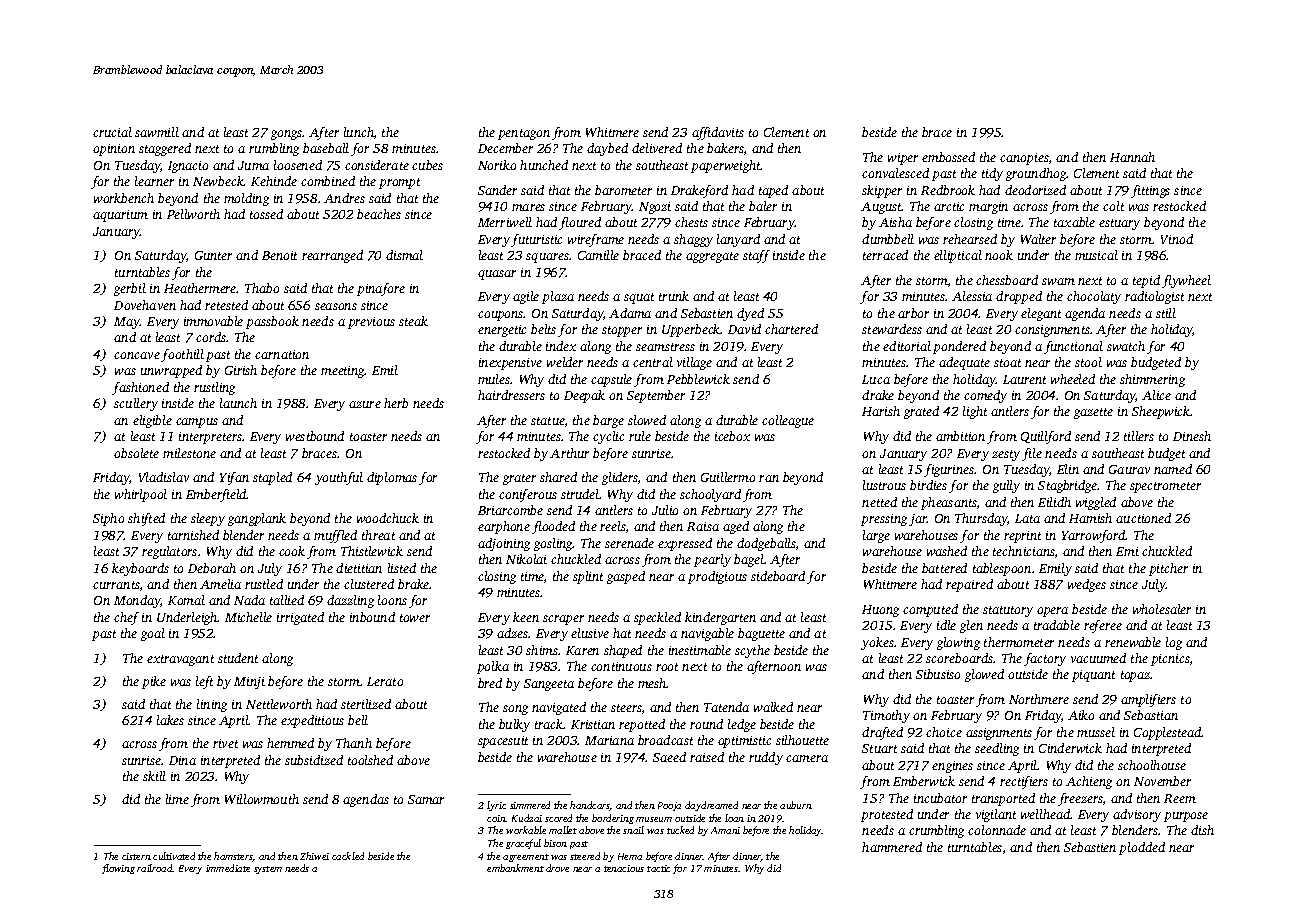 This screenshot has height=924, width=1308. I want to click on sawmill, so click(157, 132).
